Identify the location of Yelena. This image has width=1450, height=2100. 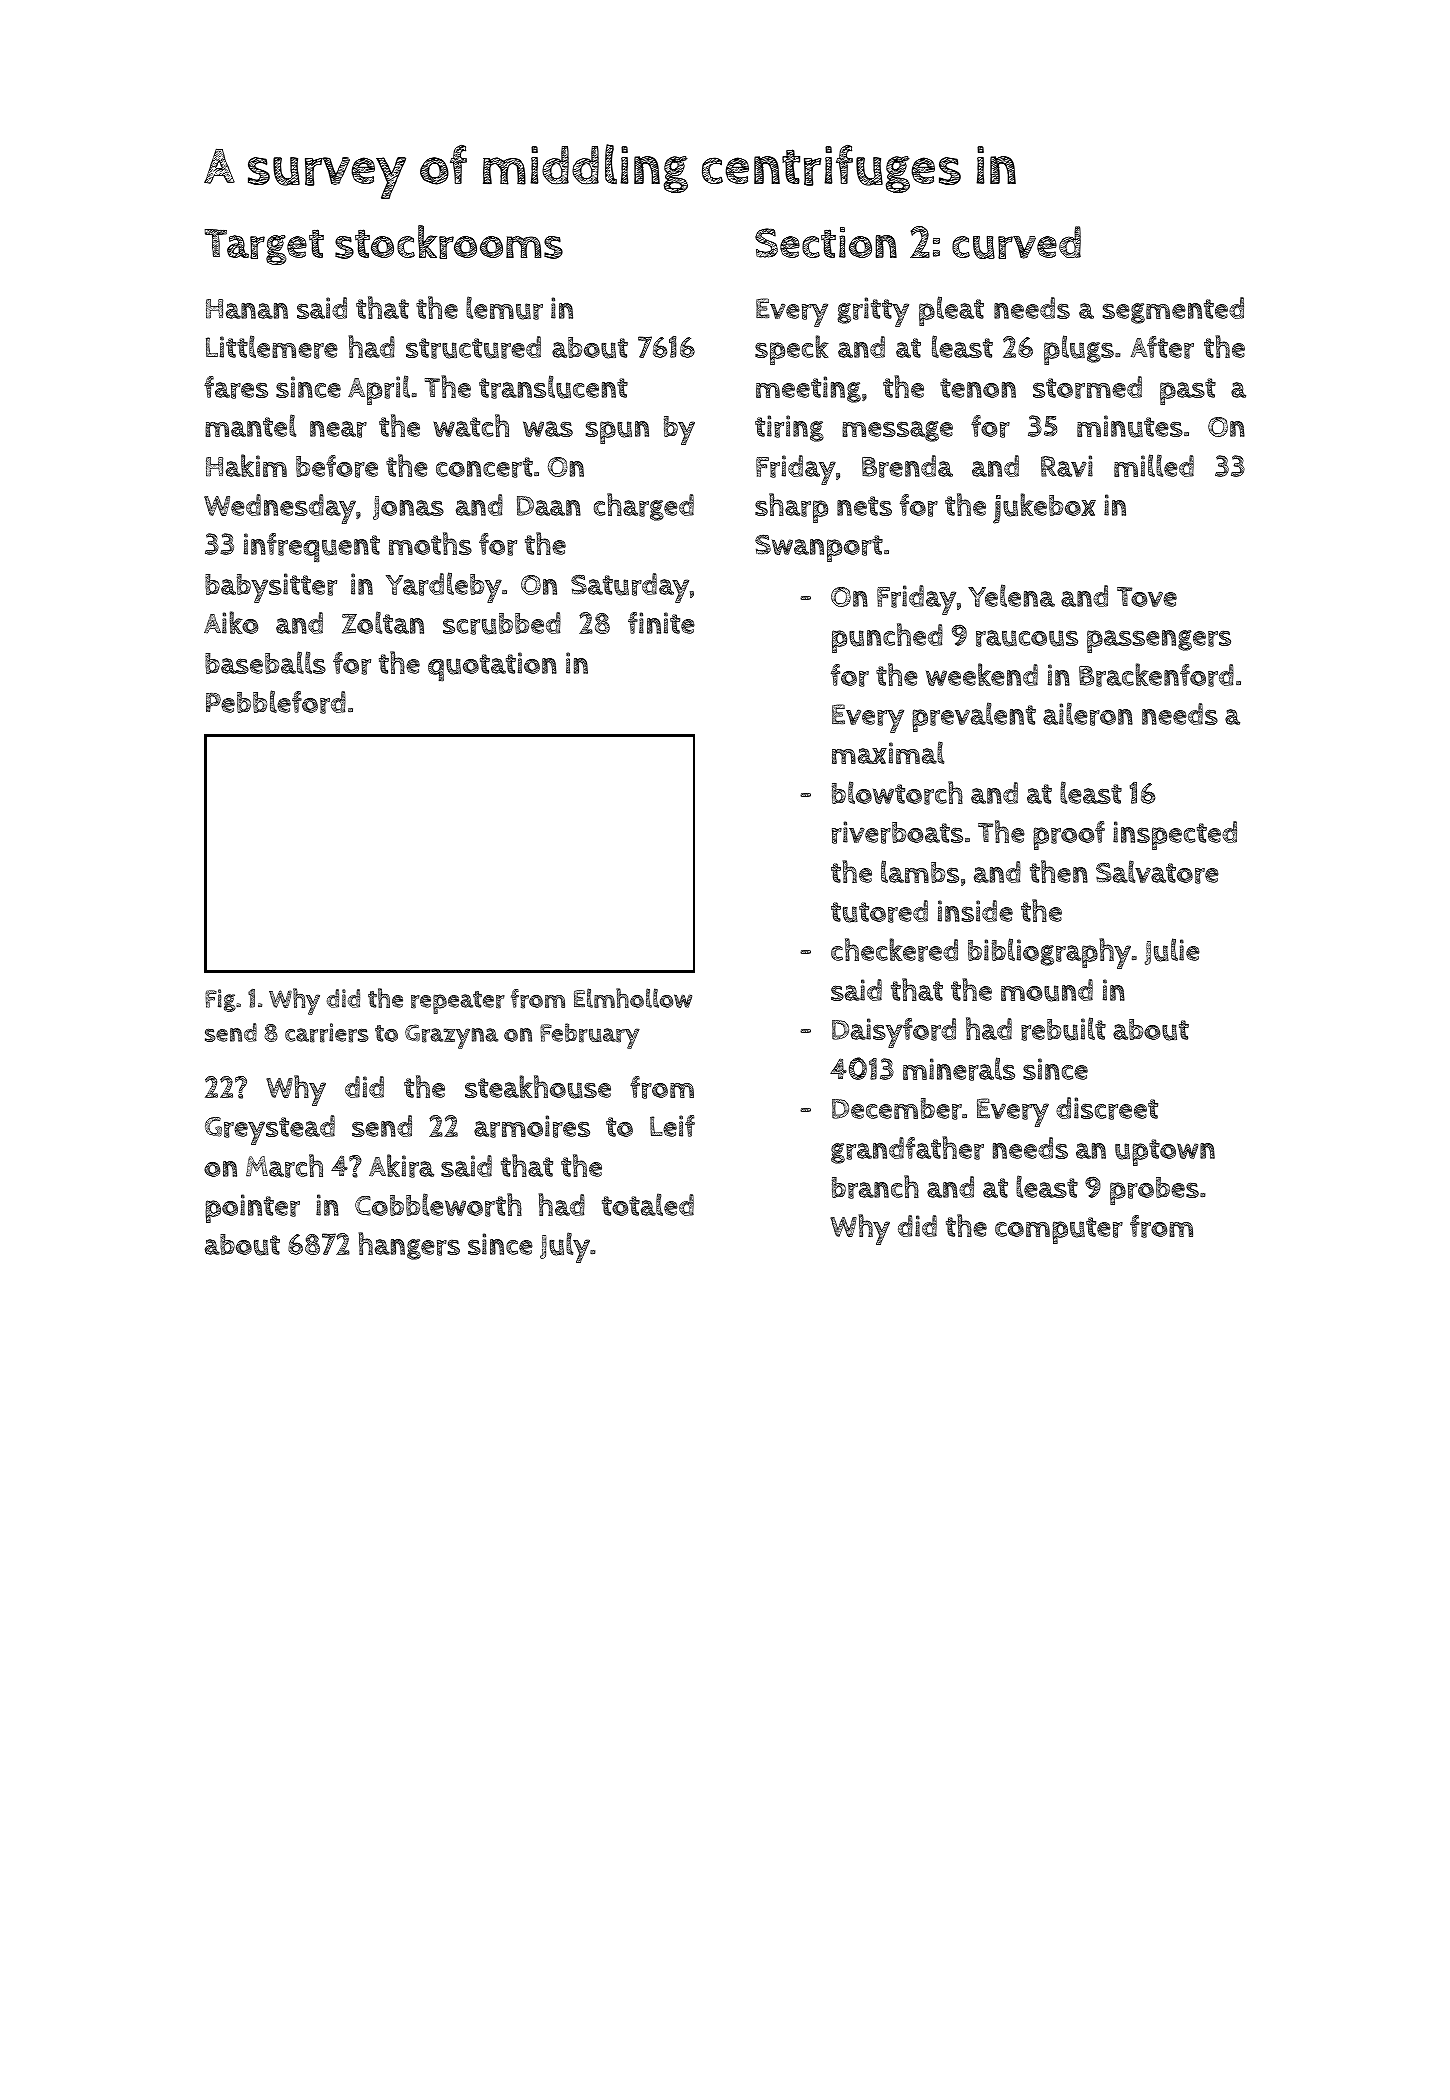
(1011, 595).
